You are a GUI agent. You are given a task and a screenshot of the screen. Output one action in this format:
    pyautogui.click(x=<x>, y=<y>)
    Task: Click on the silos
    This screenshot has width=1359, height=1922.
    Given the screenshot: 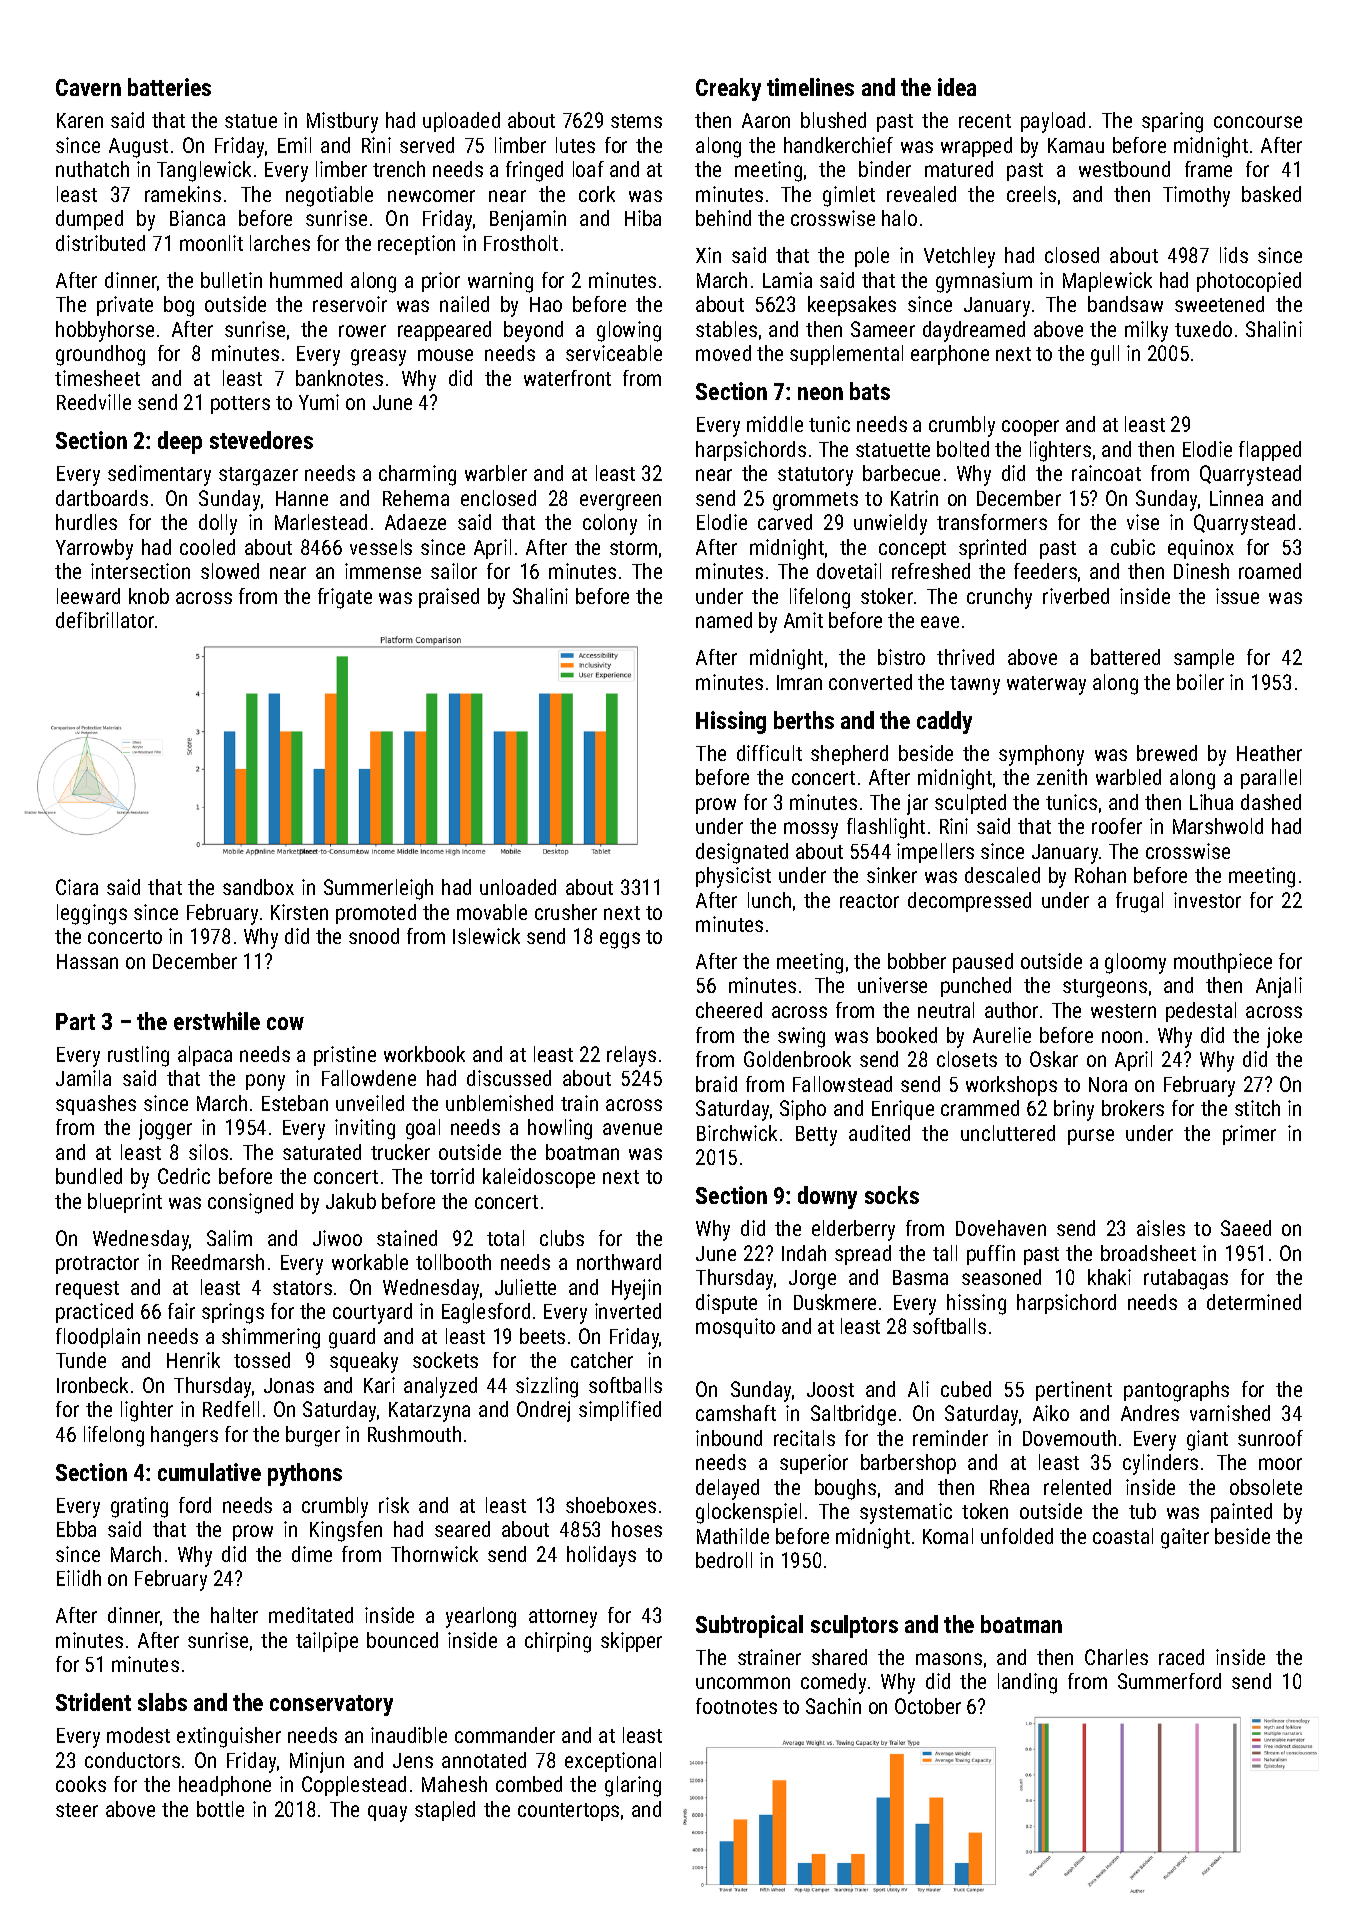 What is the action you would take?
    pyautogui.click(x=208, y=1152)
